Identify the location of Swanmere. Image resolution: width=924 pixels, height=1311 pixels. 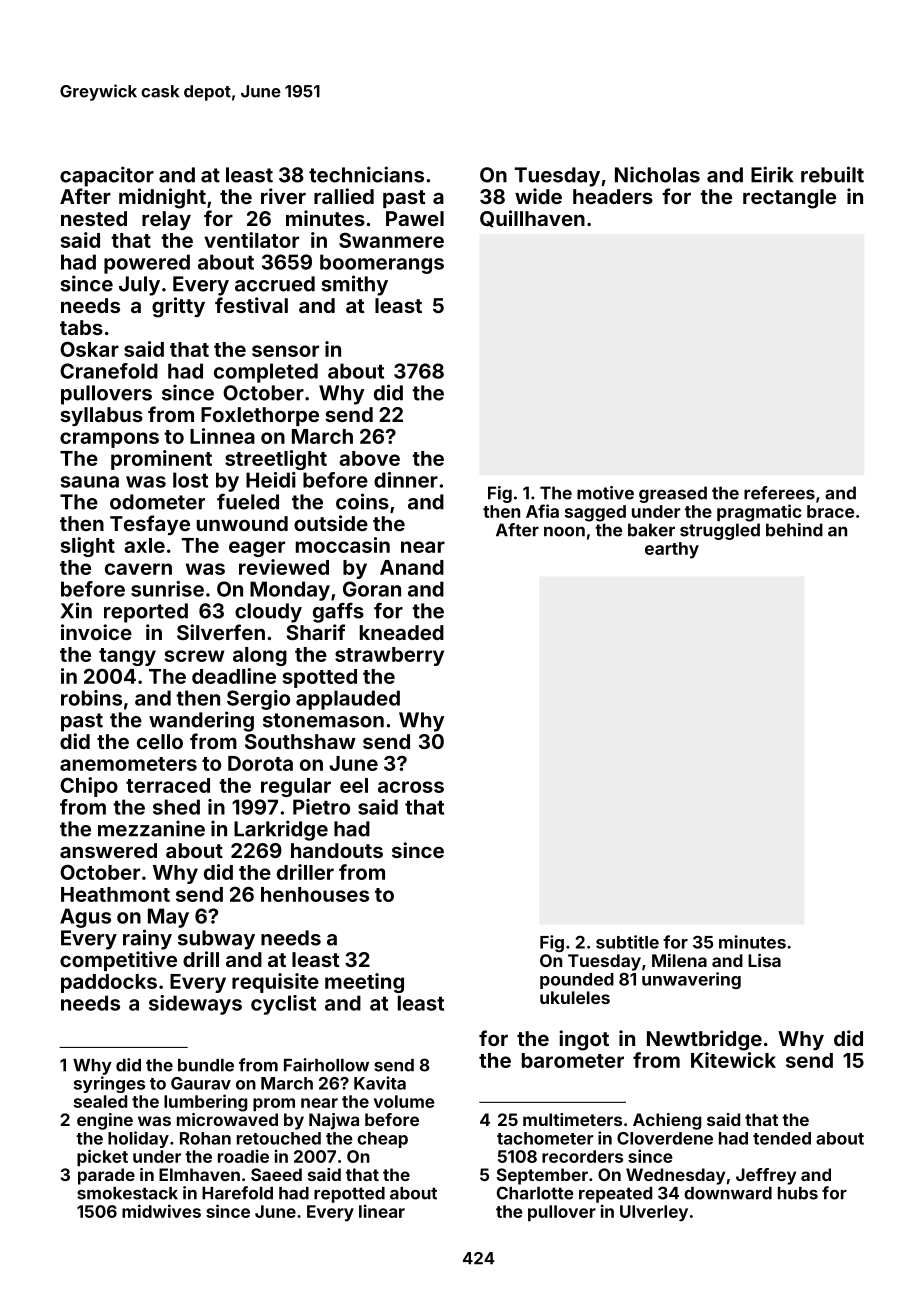
(391, 240).
